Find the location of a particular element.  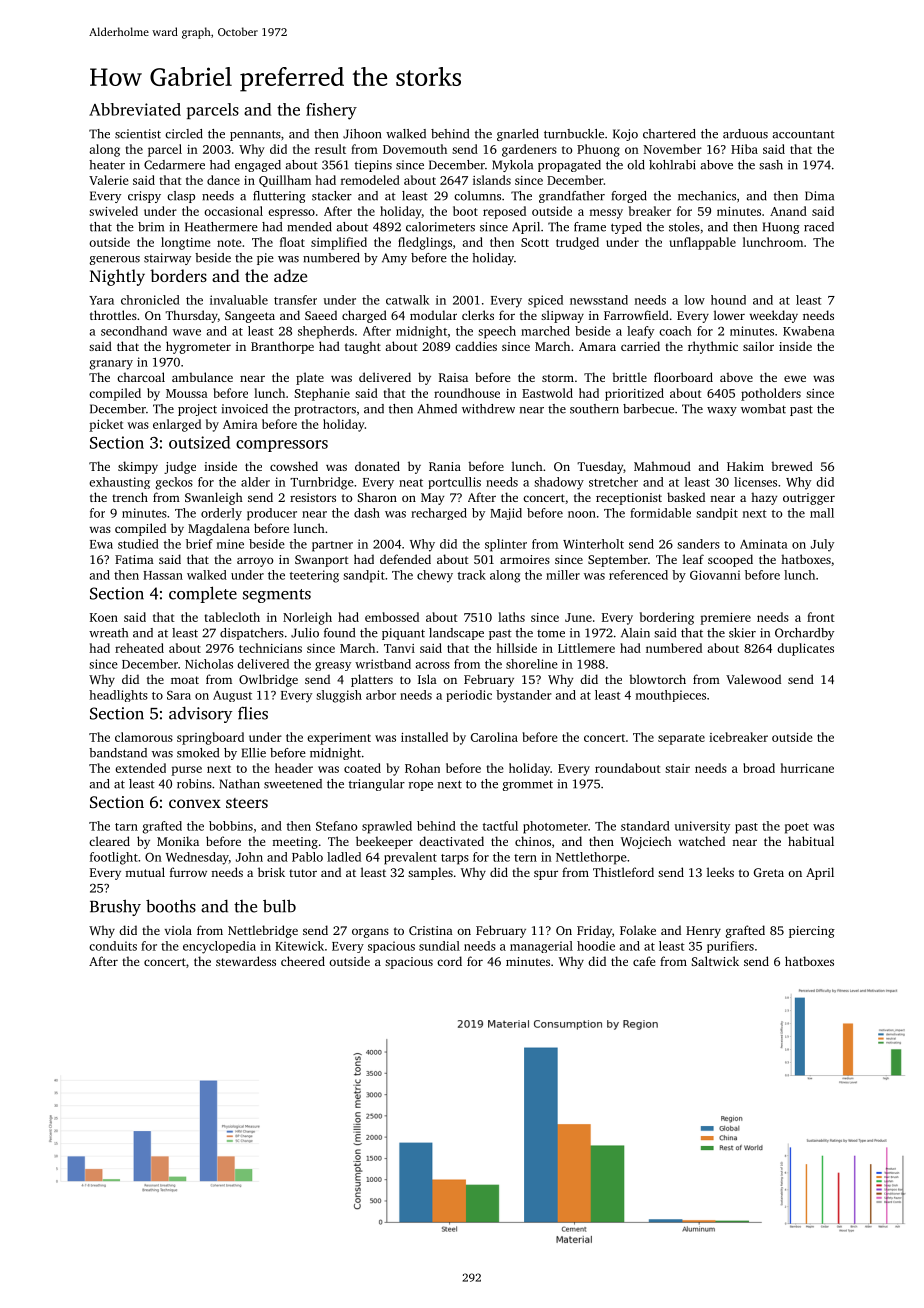

Kojo is located at coordinates (625, 135).
